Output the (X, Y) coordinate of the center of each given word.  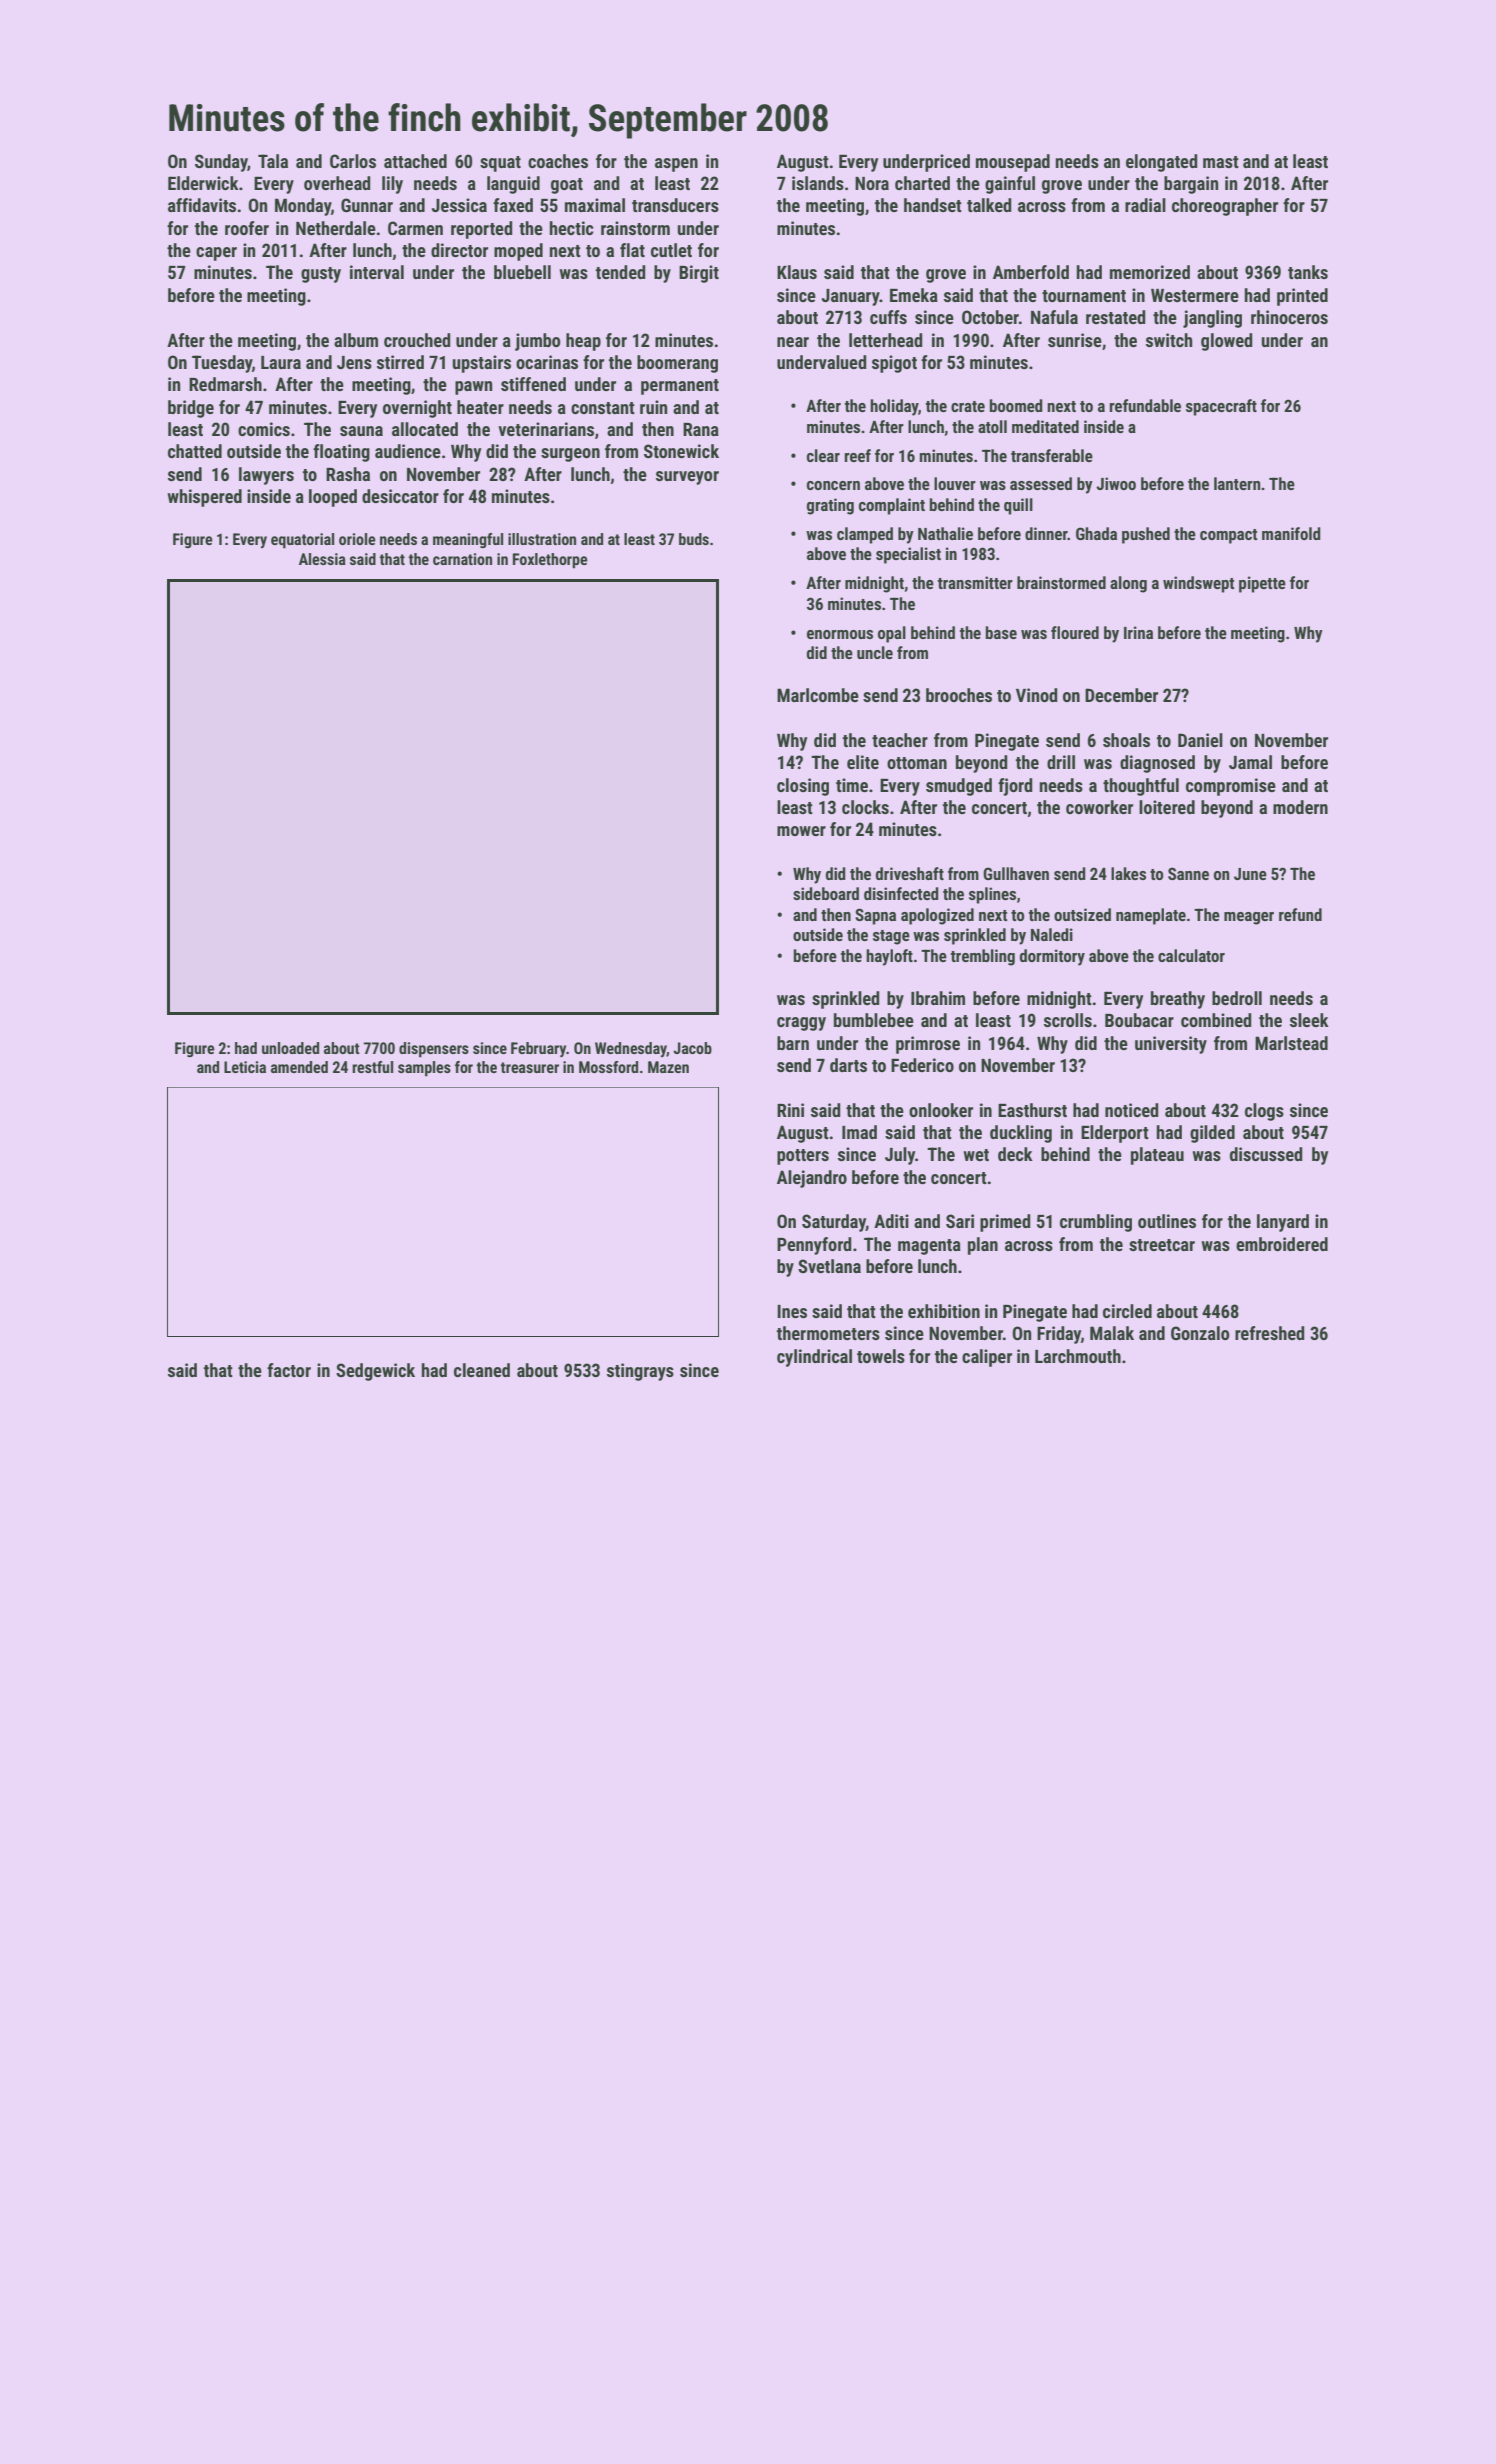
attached (415, 161)
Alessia (322, 559)
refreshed (1269, 1333)
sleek (1309, 1020)
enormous (840, 634)
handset (933, 205)
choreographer (1225, 207)
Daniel (1200, 740)
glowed (1226, 342)
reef (858, 455)
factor (289, 1370)
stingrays (640, 1372)
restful (372, 1067)
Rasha (348, 474)
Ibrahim (938, 998)
